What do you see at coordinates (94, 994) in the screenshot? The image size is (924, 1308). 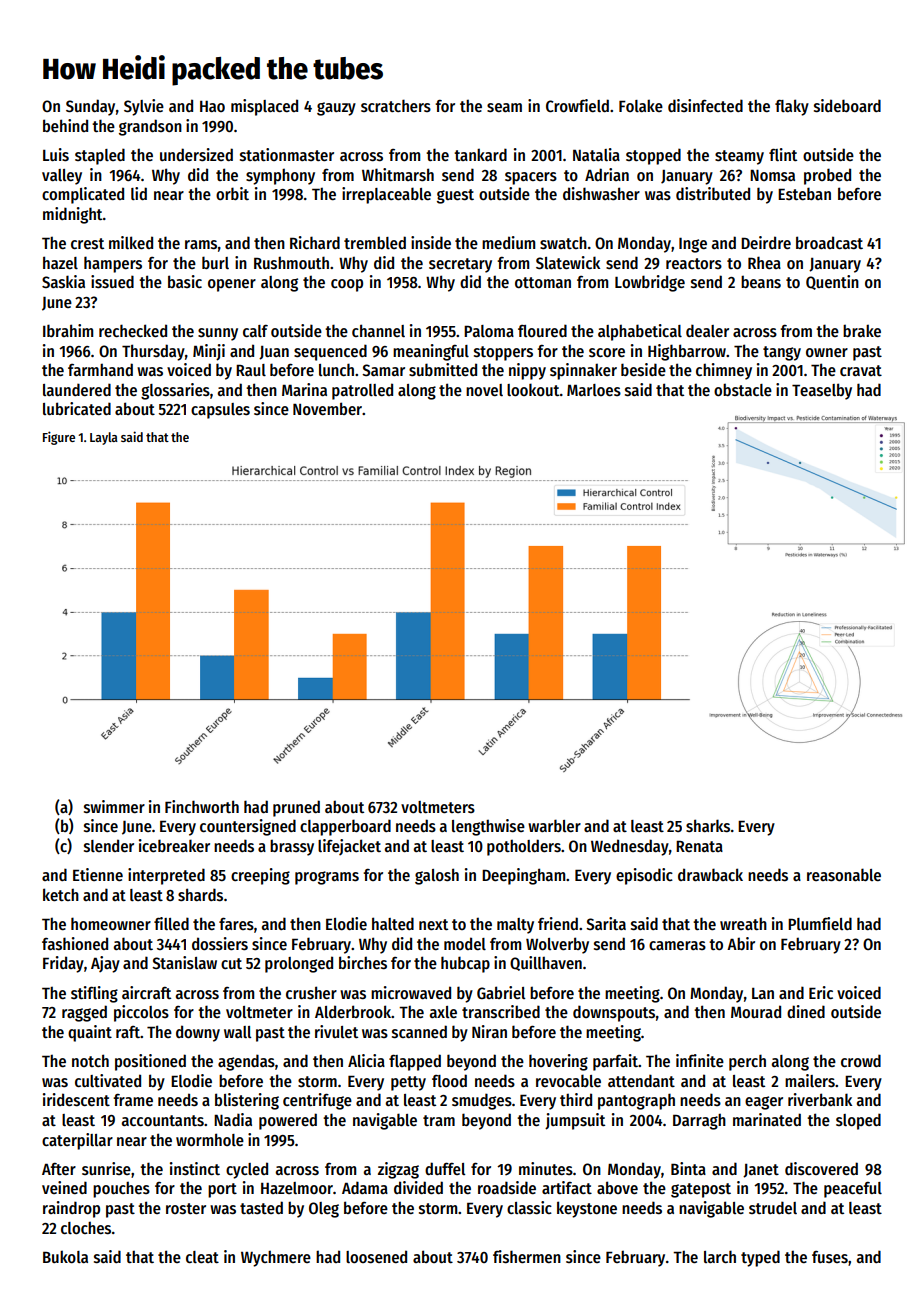 I see `stifling` at bounding box center [94, 994].
